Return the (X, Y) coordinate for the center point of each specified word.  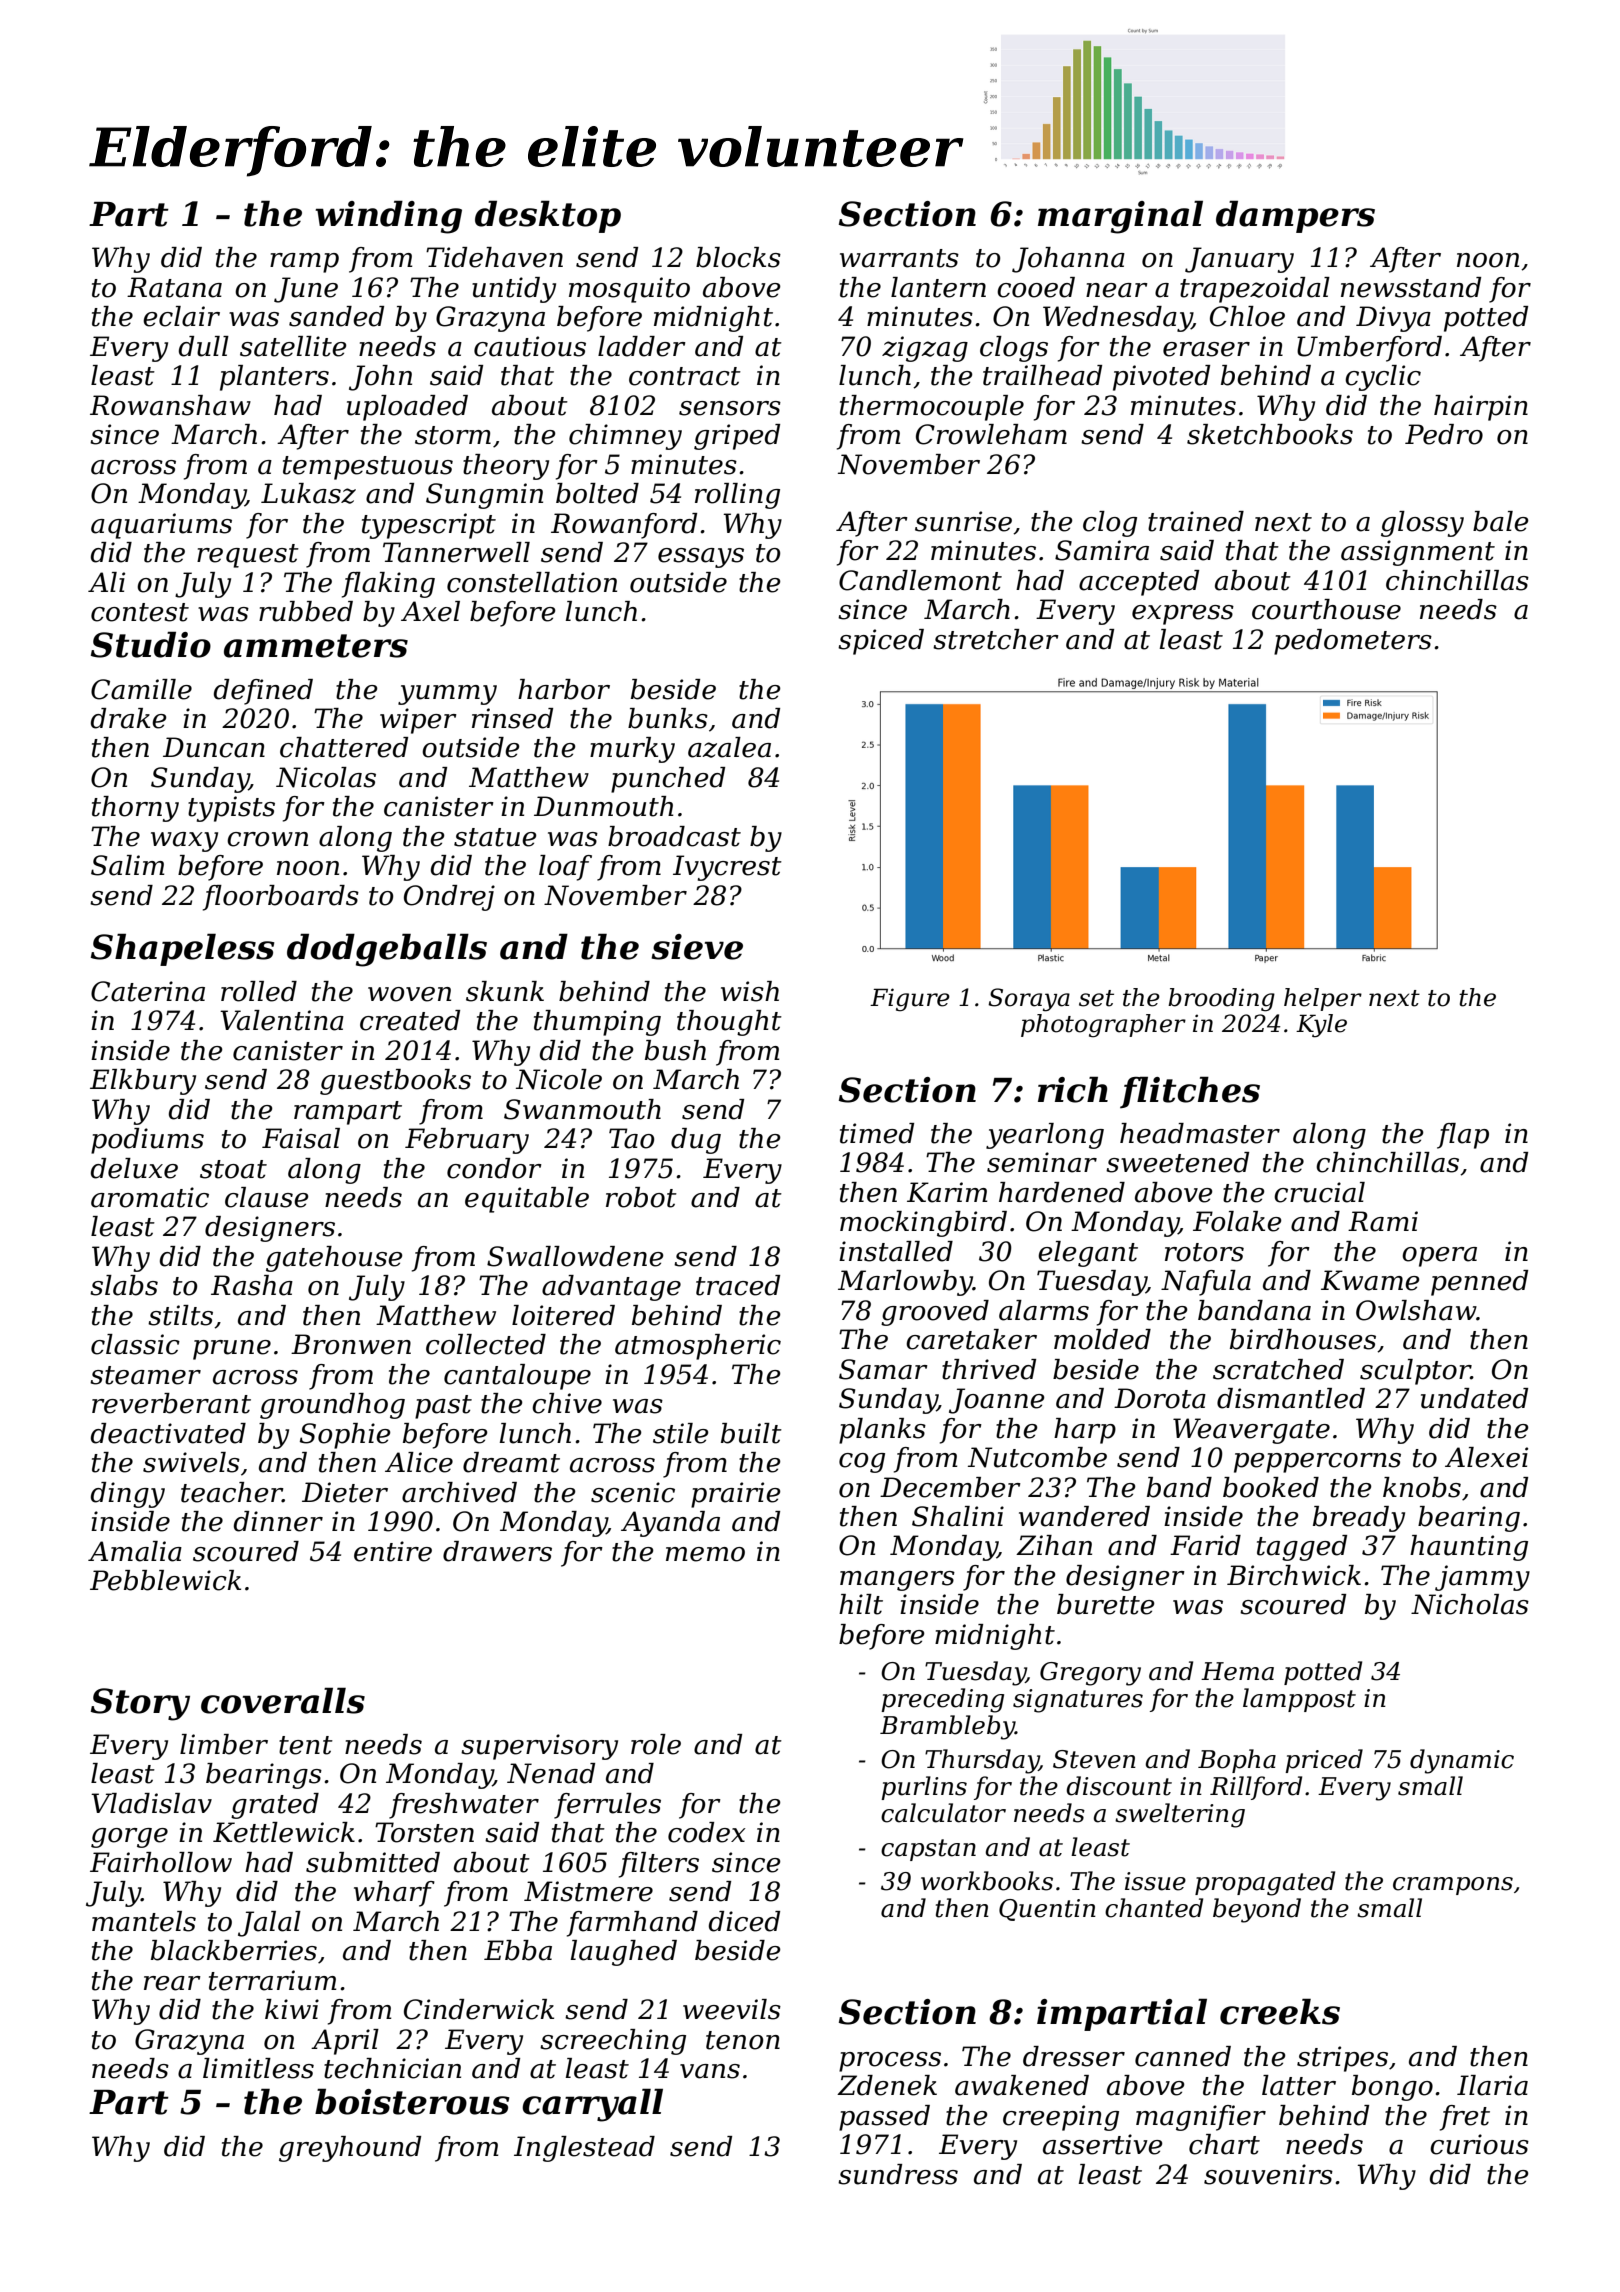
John (380, 378)
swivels (191, 1462)
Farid (1205, 1545)
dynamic (1462, 1761)
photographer (1103, 1025)
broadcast (674, 836)
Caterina (148, 991)
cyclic (1383, 378)
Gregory (1090, 1674)
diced (744, 1921)
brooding (1221, 1000)
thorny (135, 809)
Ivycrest (727, 868)
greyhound (350, 2149)
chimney (625, 437)
